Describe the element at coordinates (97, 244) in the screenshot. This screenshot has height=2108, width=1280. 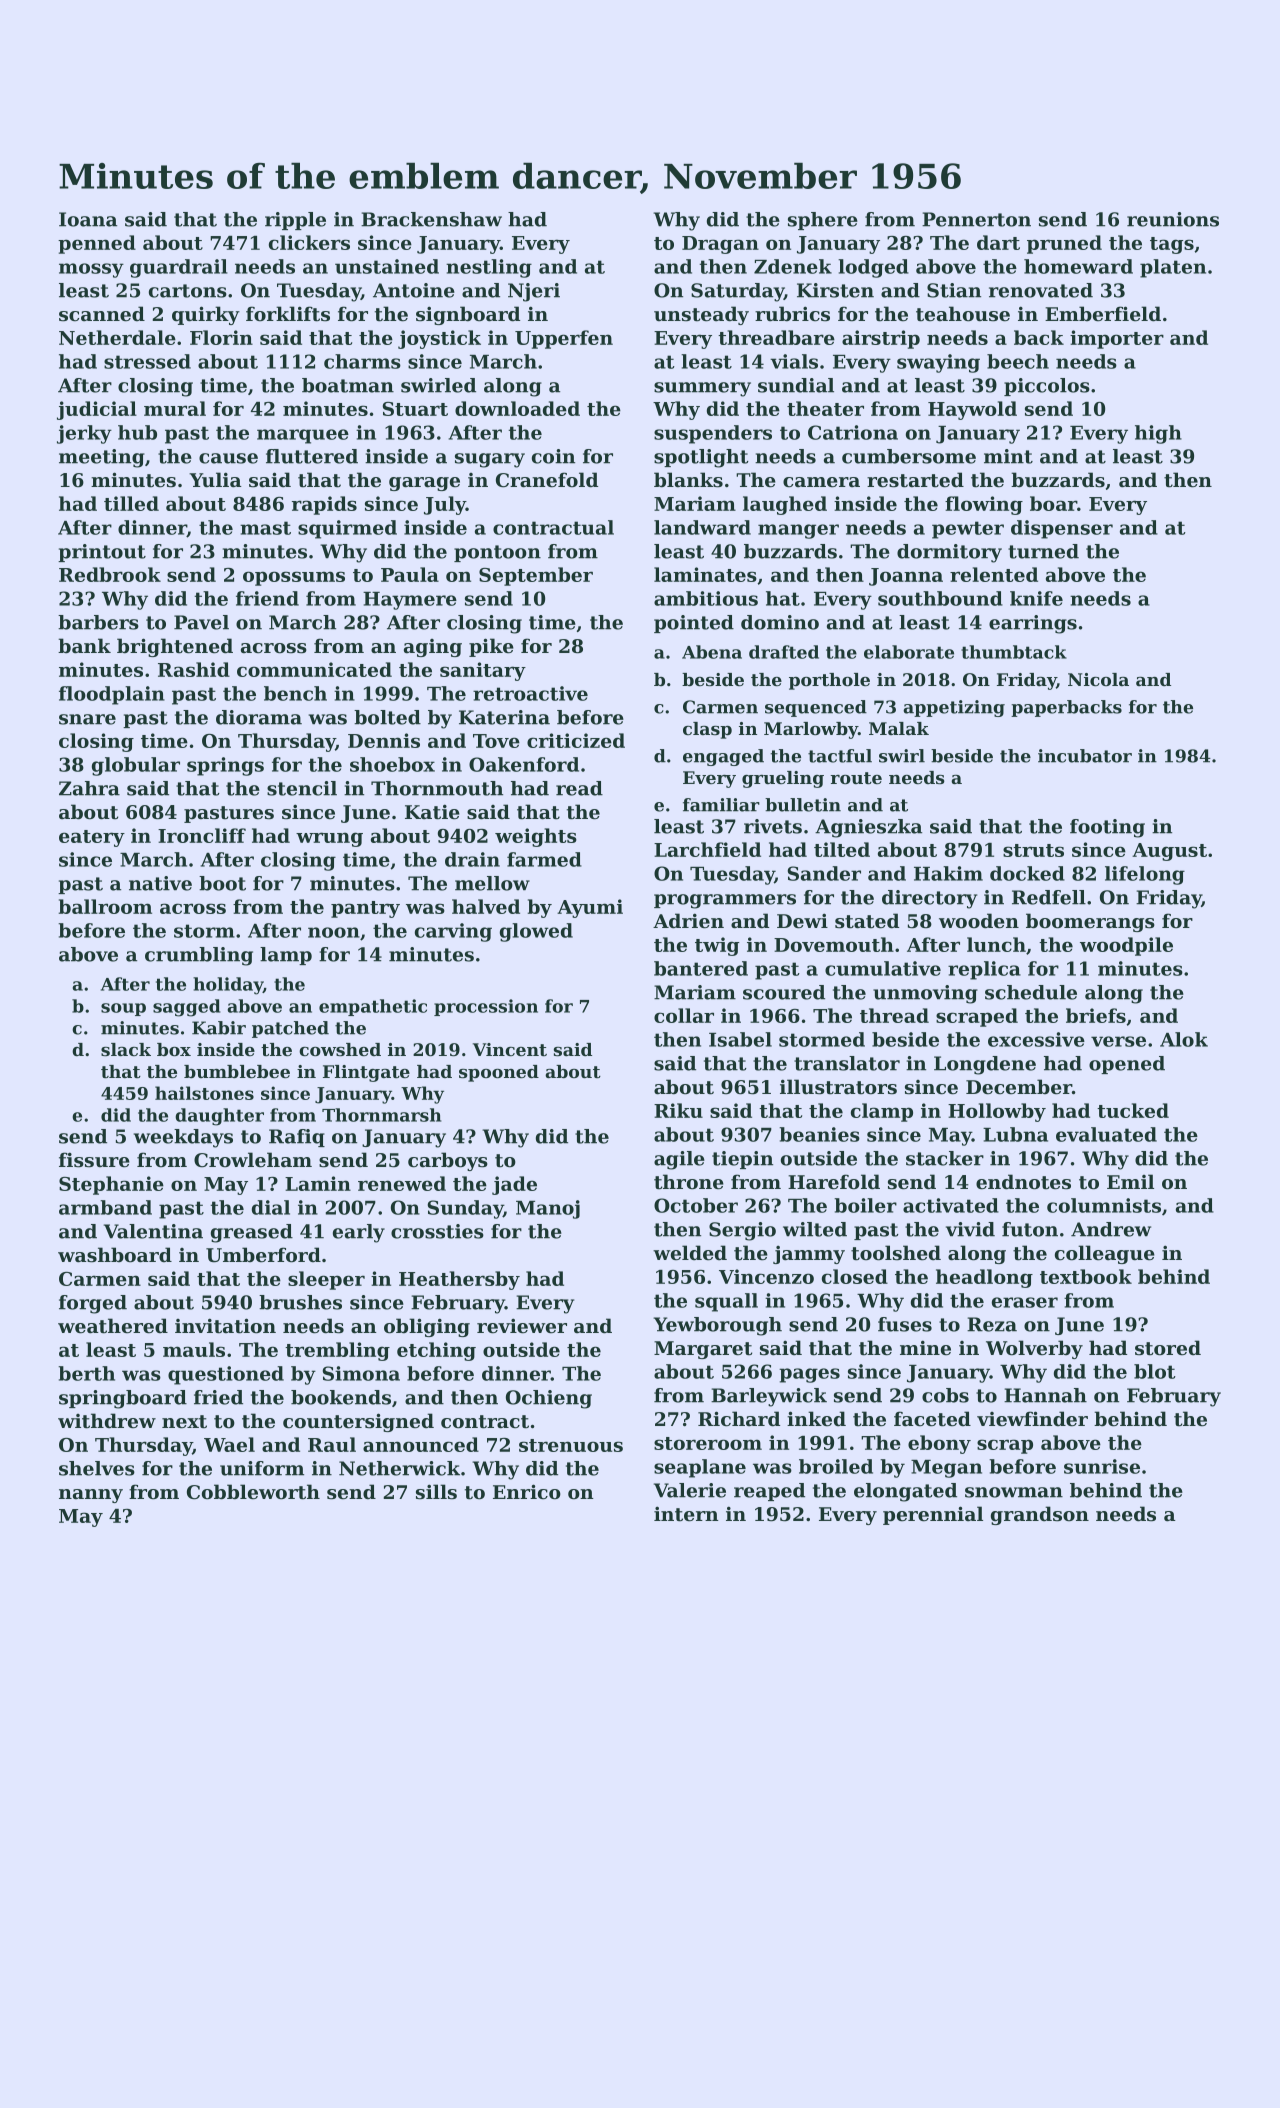
I see `penned` at that location.
